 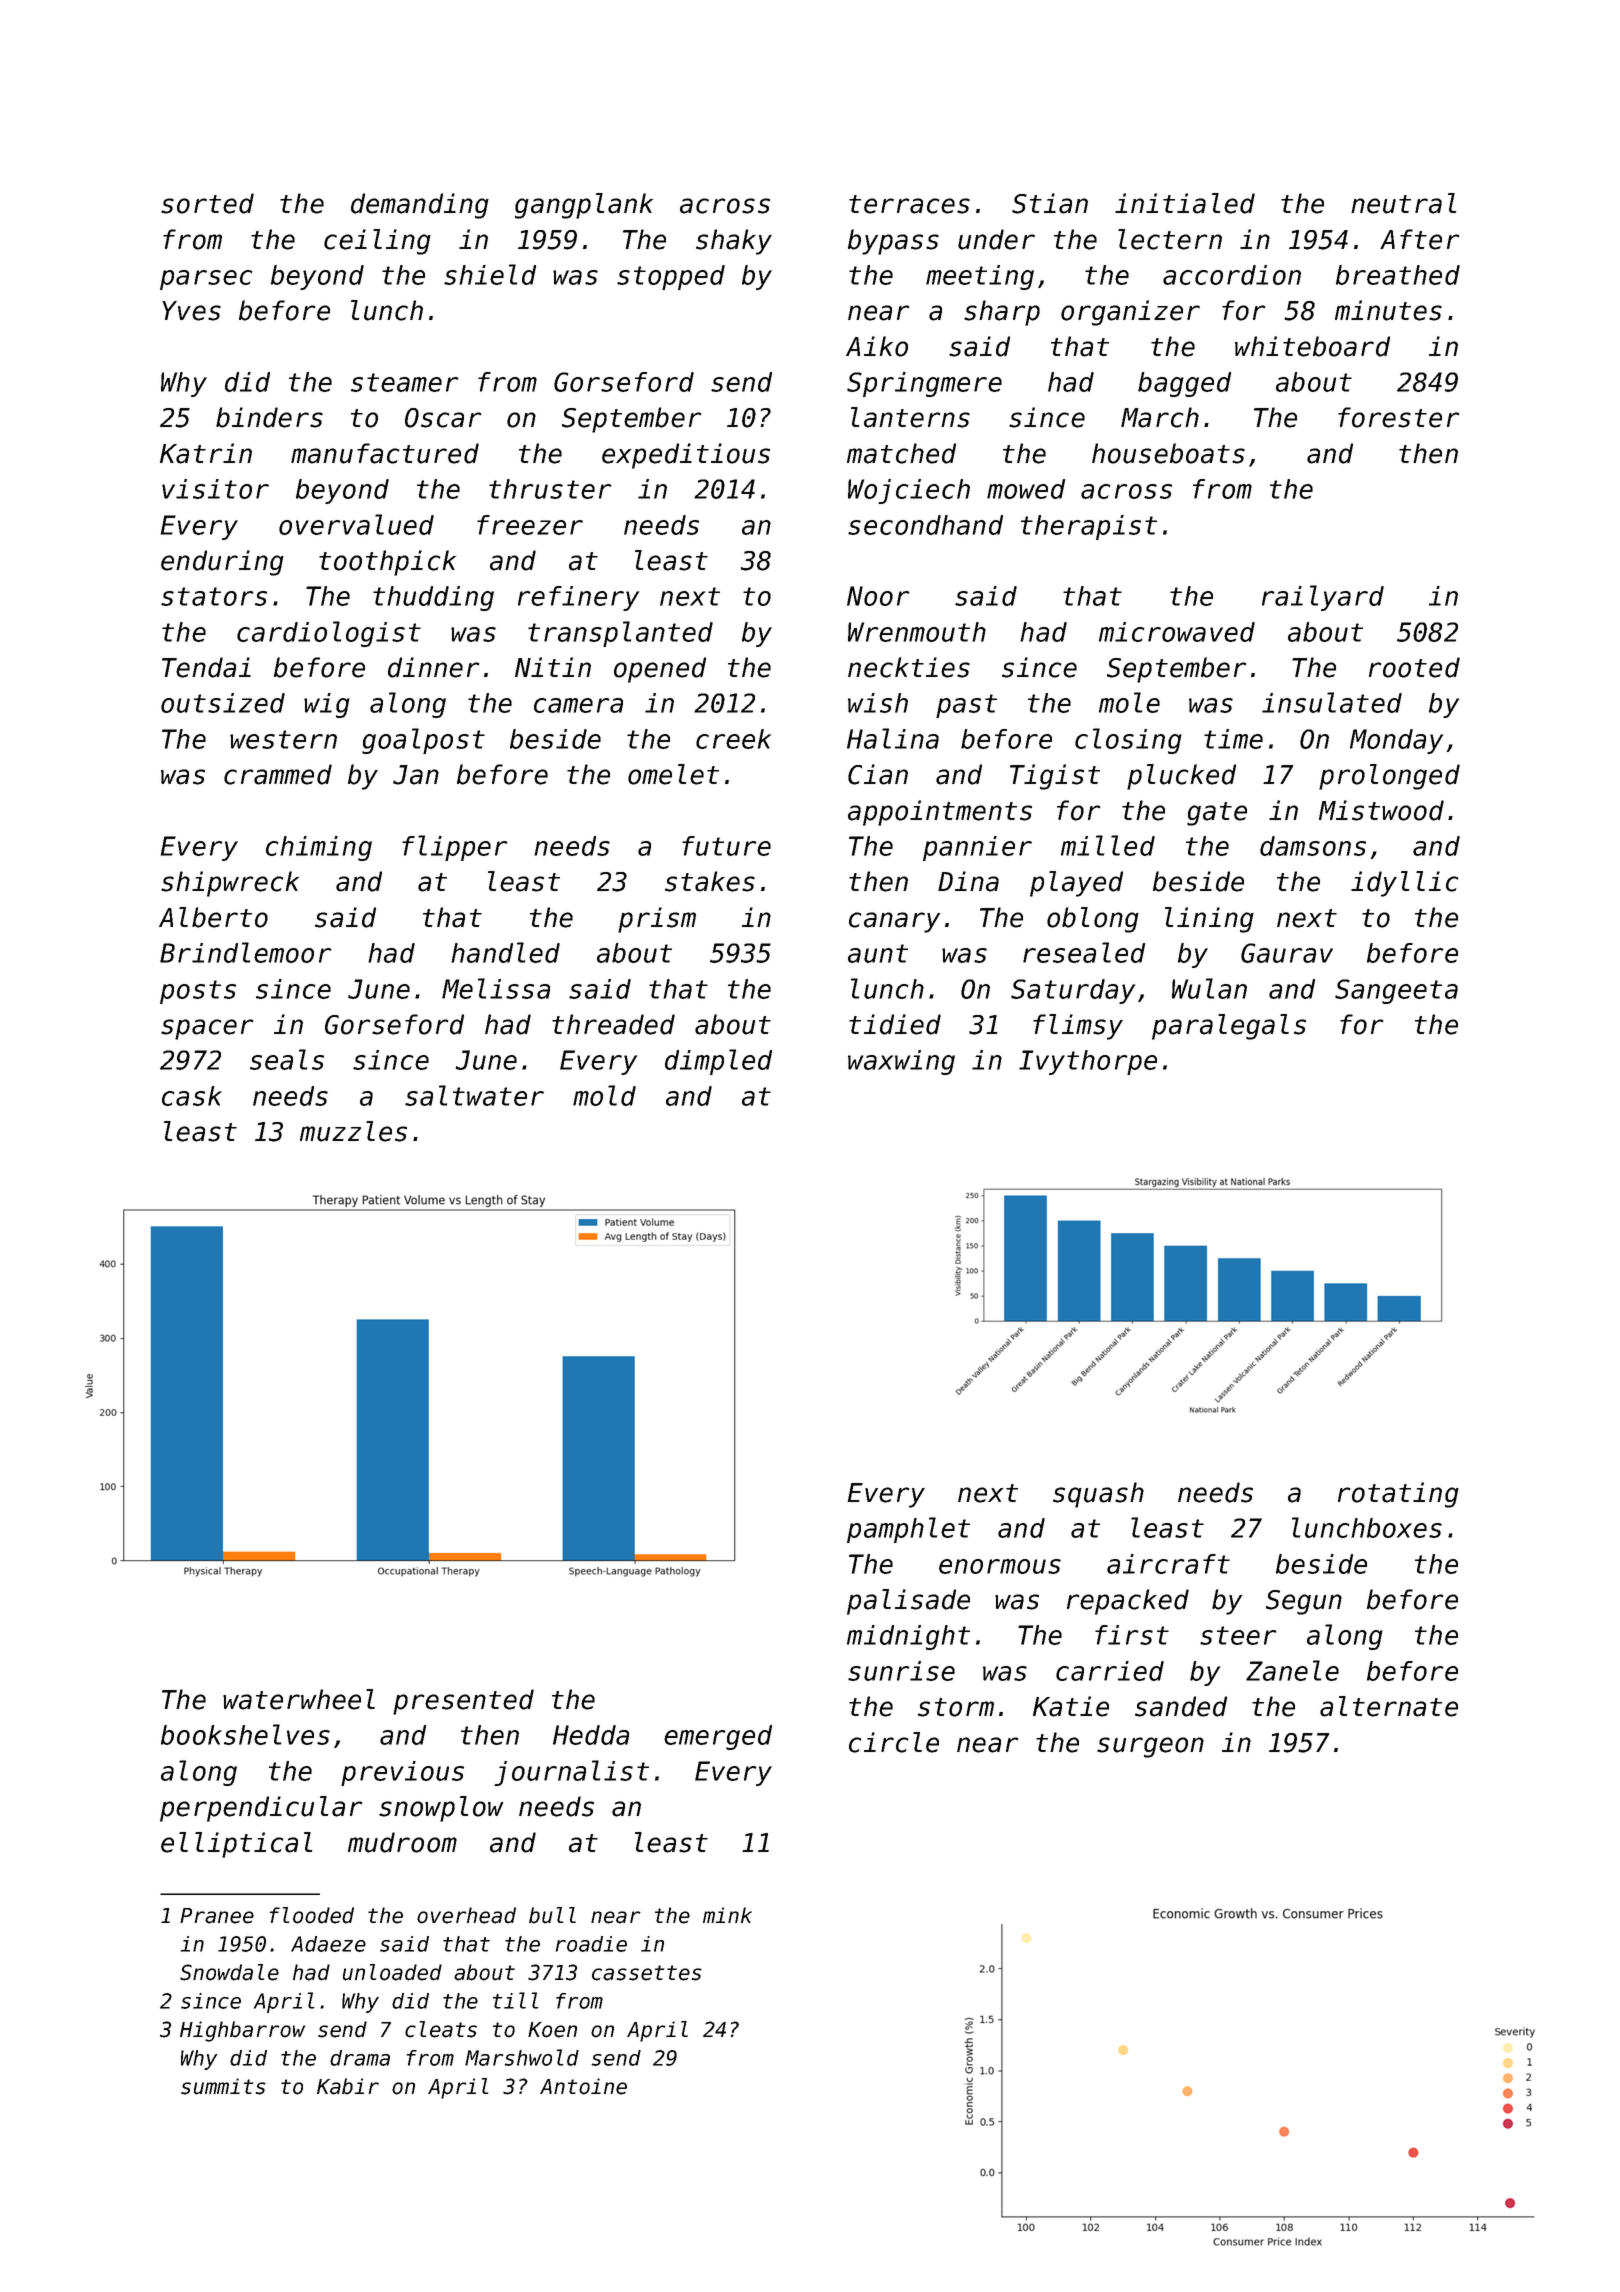 I want to click on bagged, so click(x=1184, y=384).
